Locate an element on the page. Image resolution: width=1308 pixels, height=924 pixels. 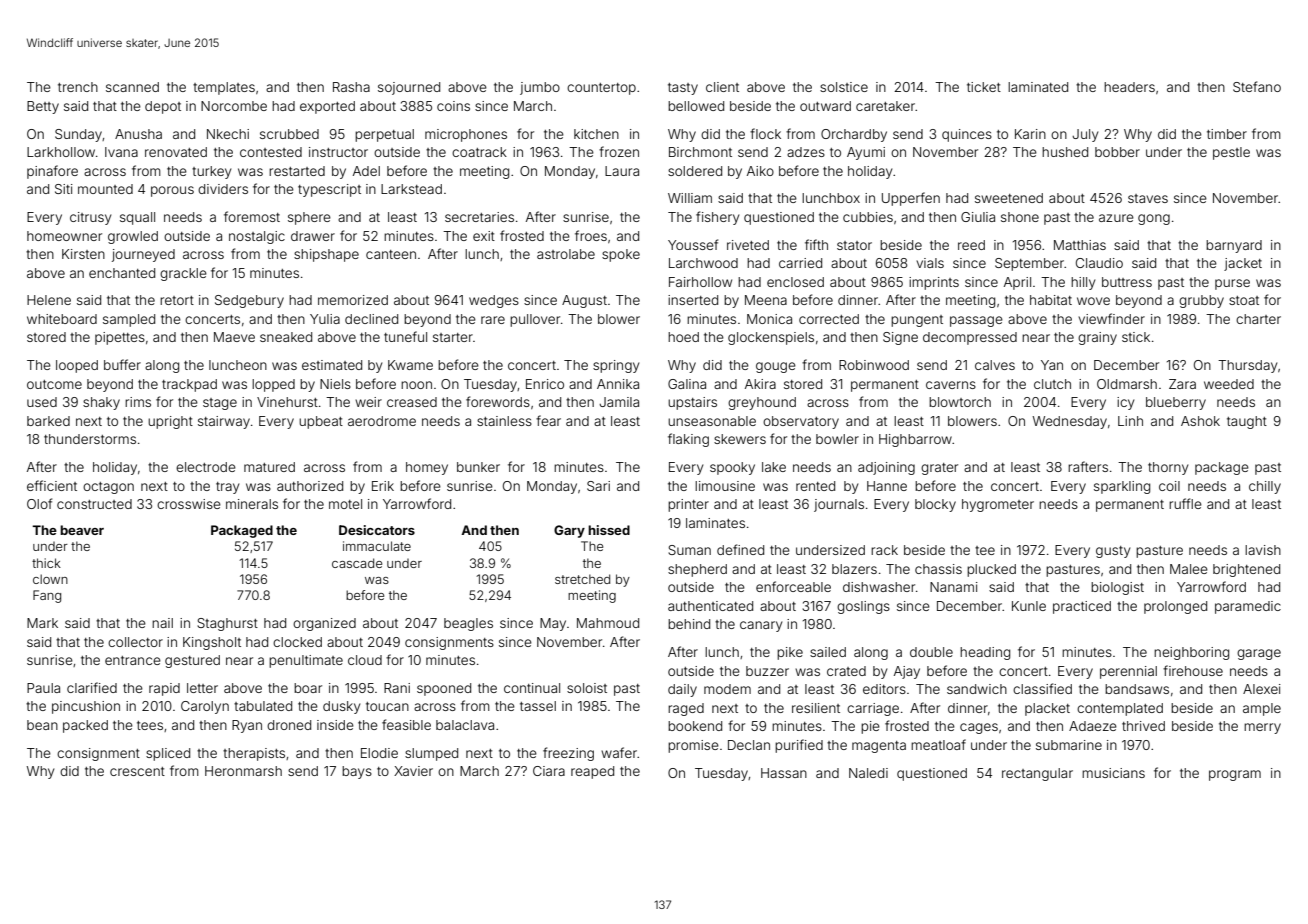
corrected is located at coordinates (829, 319).
